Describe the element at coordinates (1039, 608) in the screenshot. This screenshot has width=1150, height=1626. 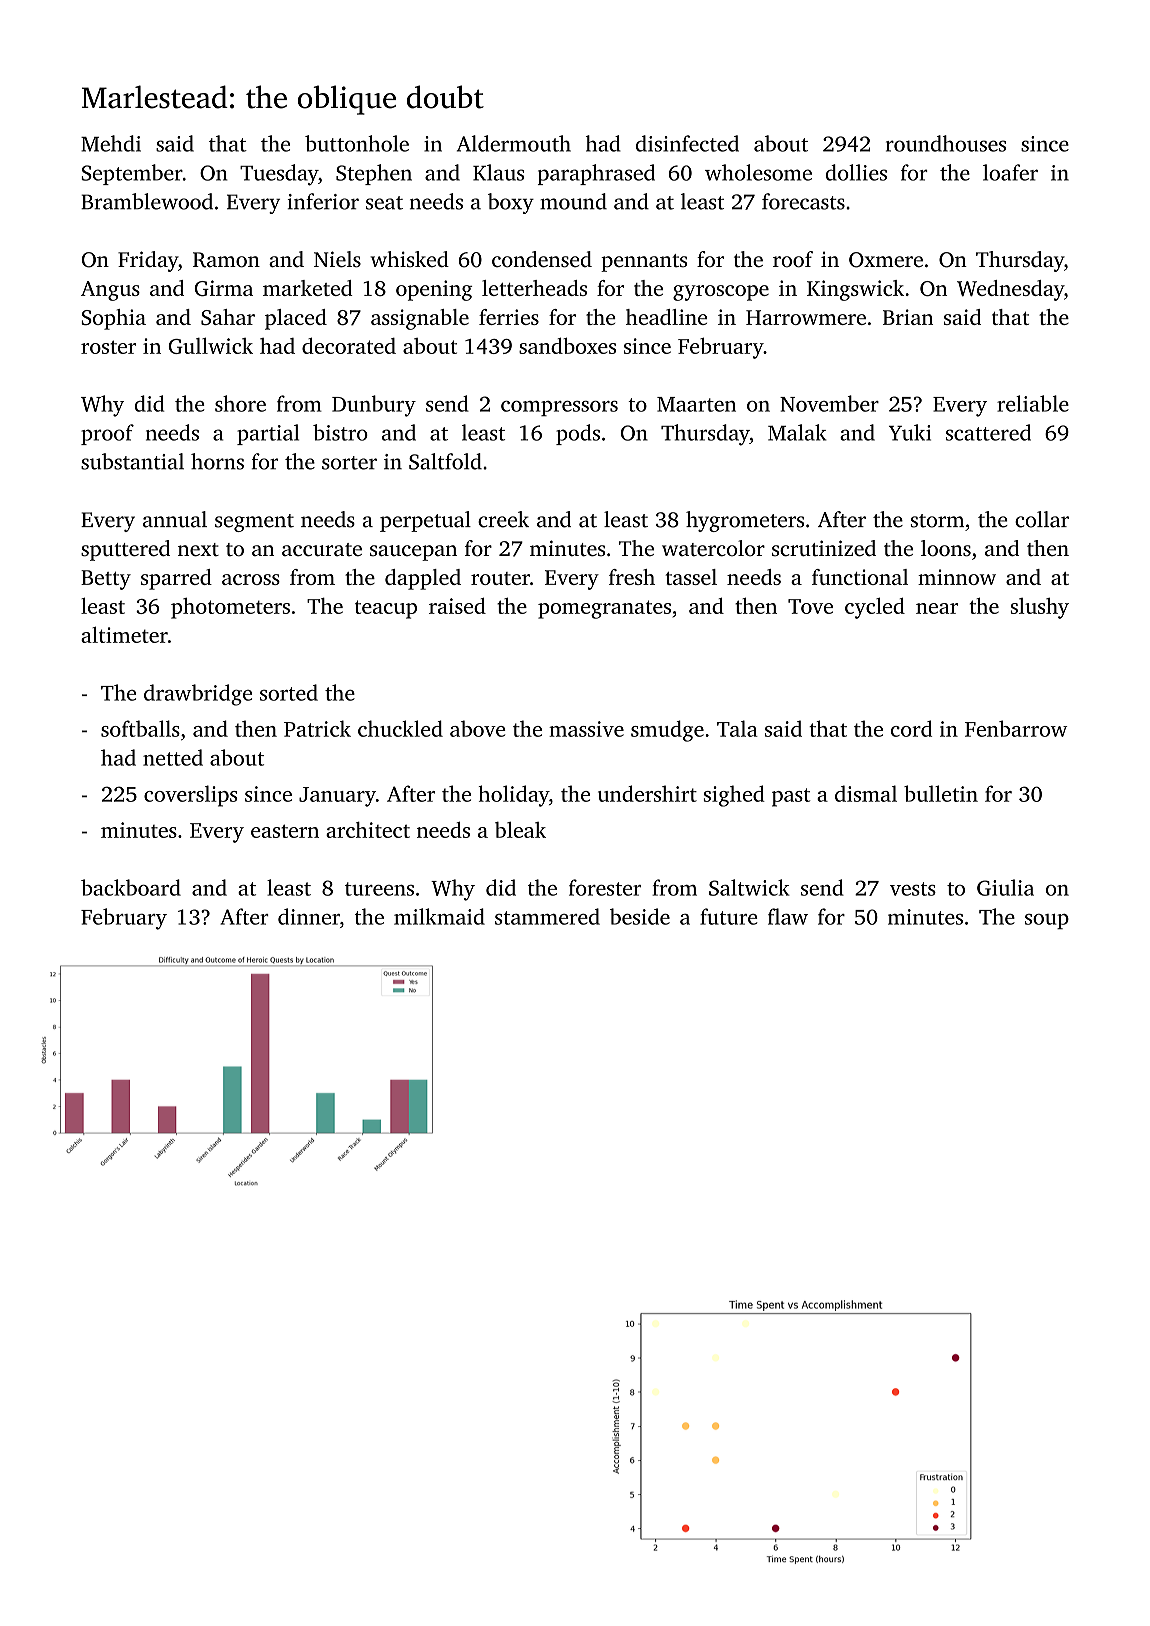
I see `slushy` at that location.
